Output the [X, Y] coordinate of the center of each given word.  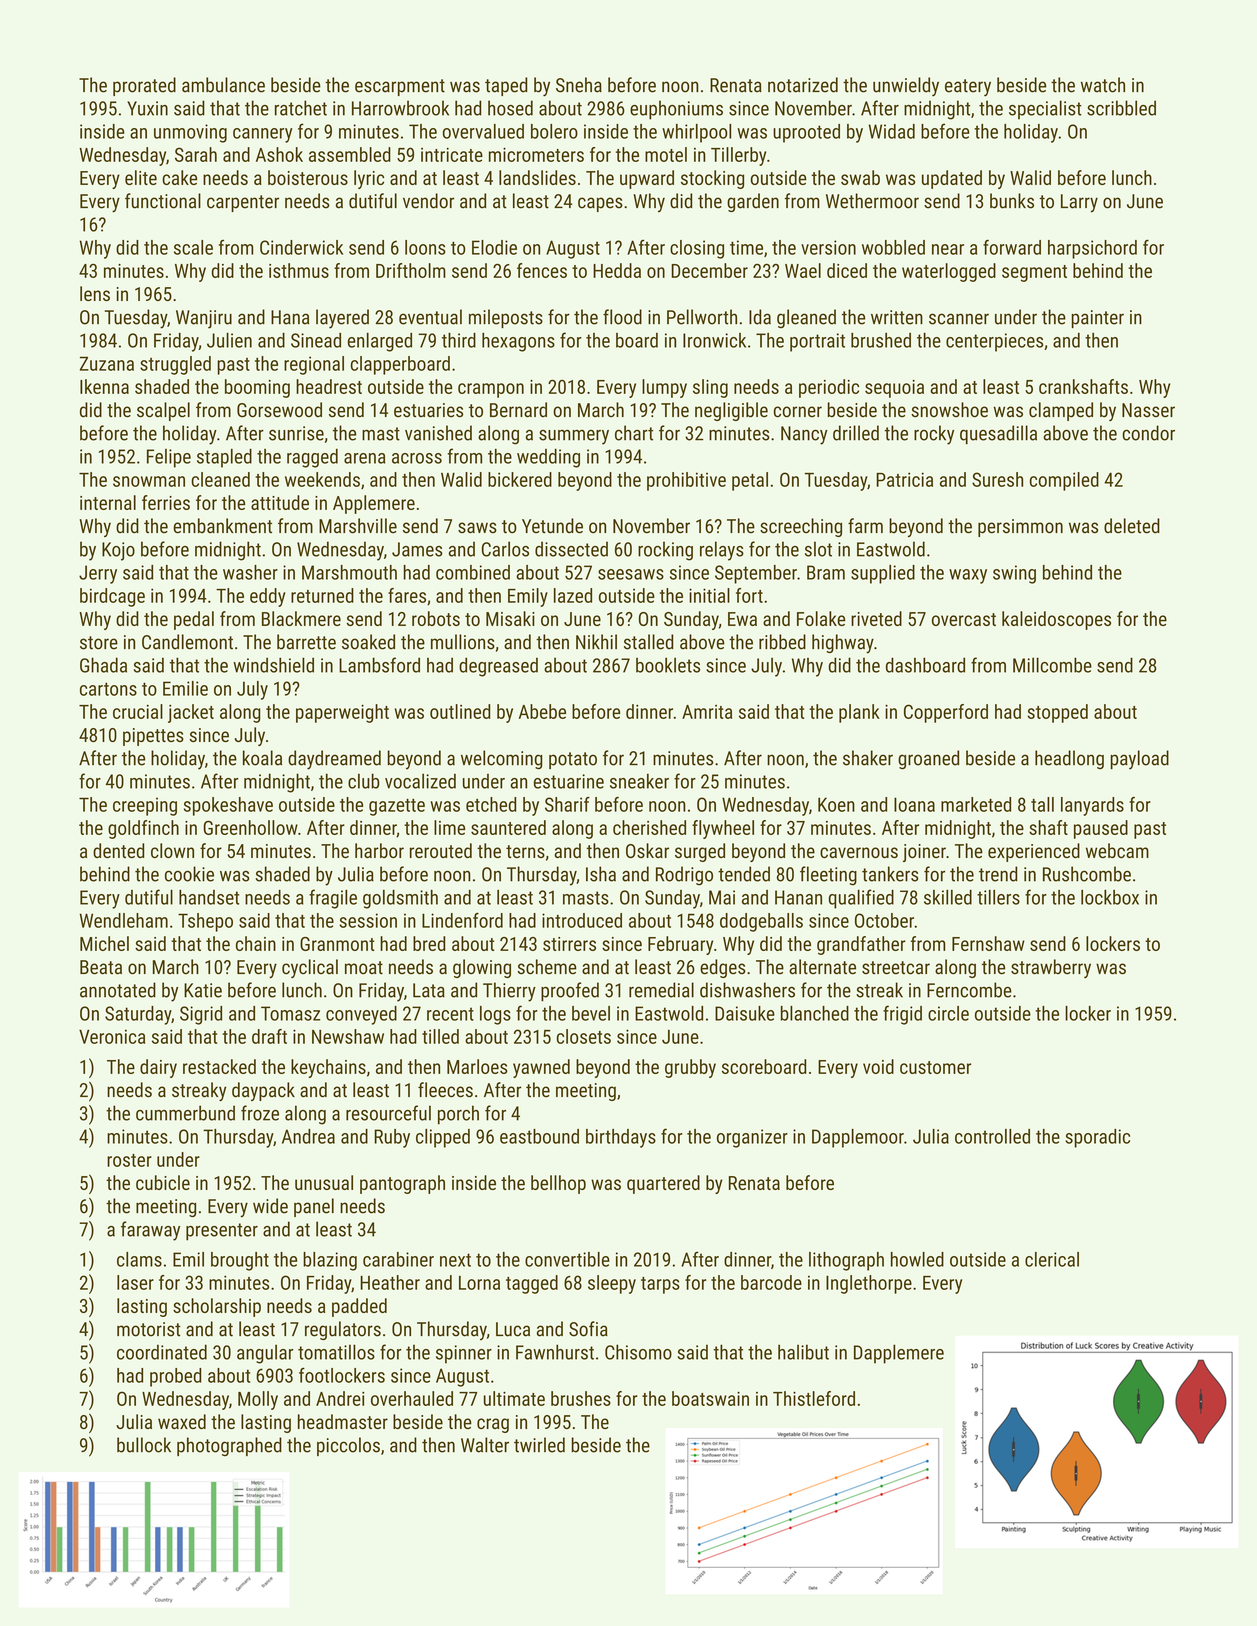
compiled [1064, 481]
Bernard [518, 410]
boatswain [710, 1398]
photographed [229, 1446]
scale [193, 247]
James [417, 549]
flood [622, 317]
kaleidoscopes [1056, 620]
